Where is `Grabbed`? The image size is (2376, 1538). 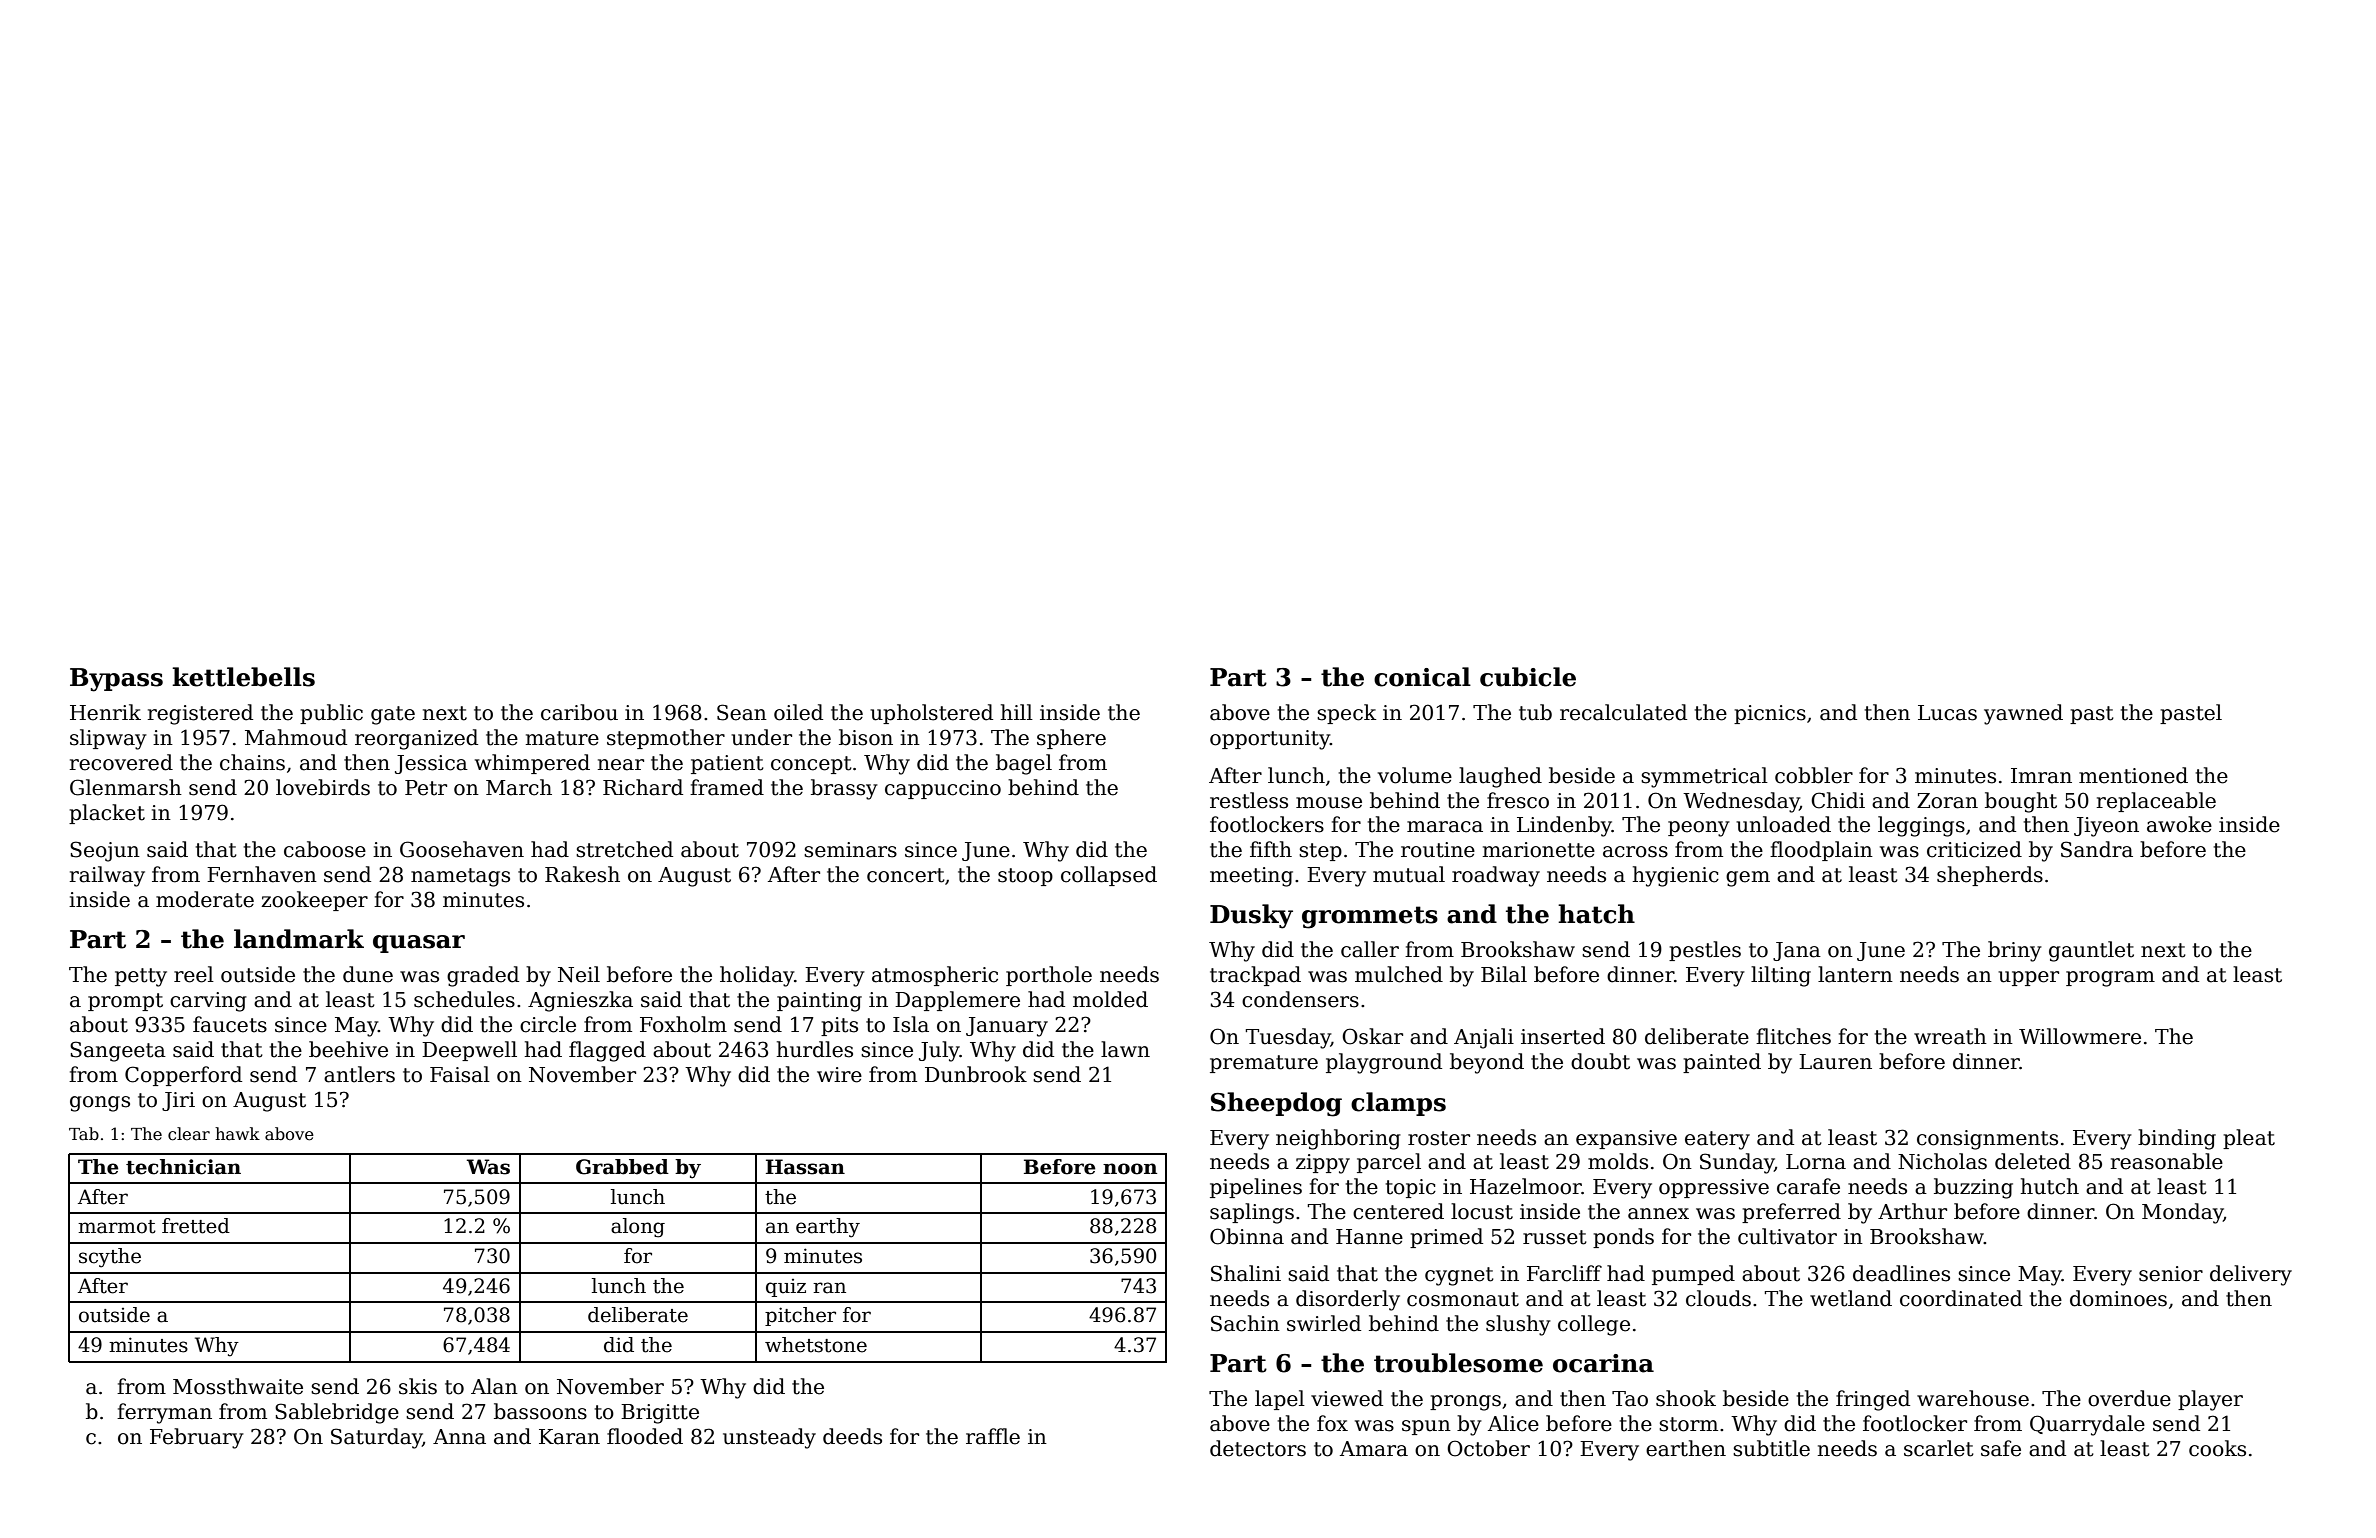
Grabbed is located at coordinates (622, 1167).
